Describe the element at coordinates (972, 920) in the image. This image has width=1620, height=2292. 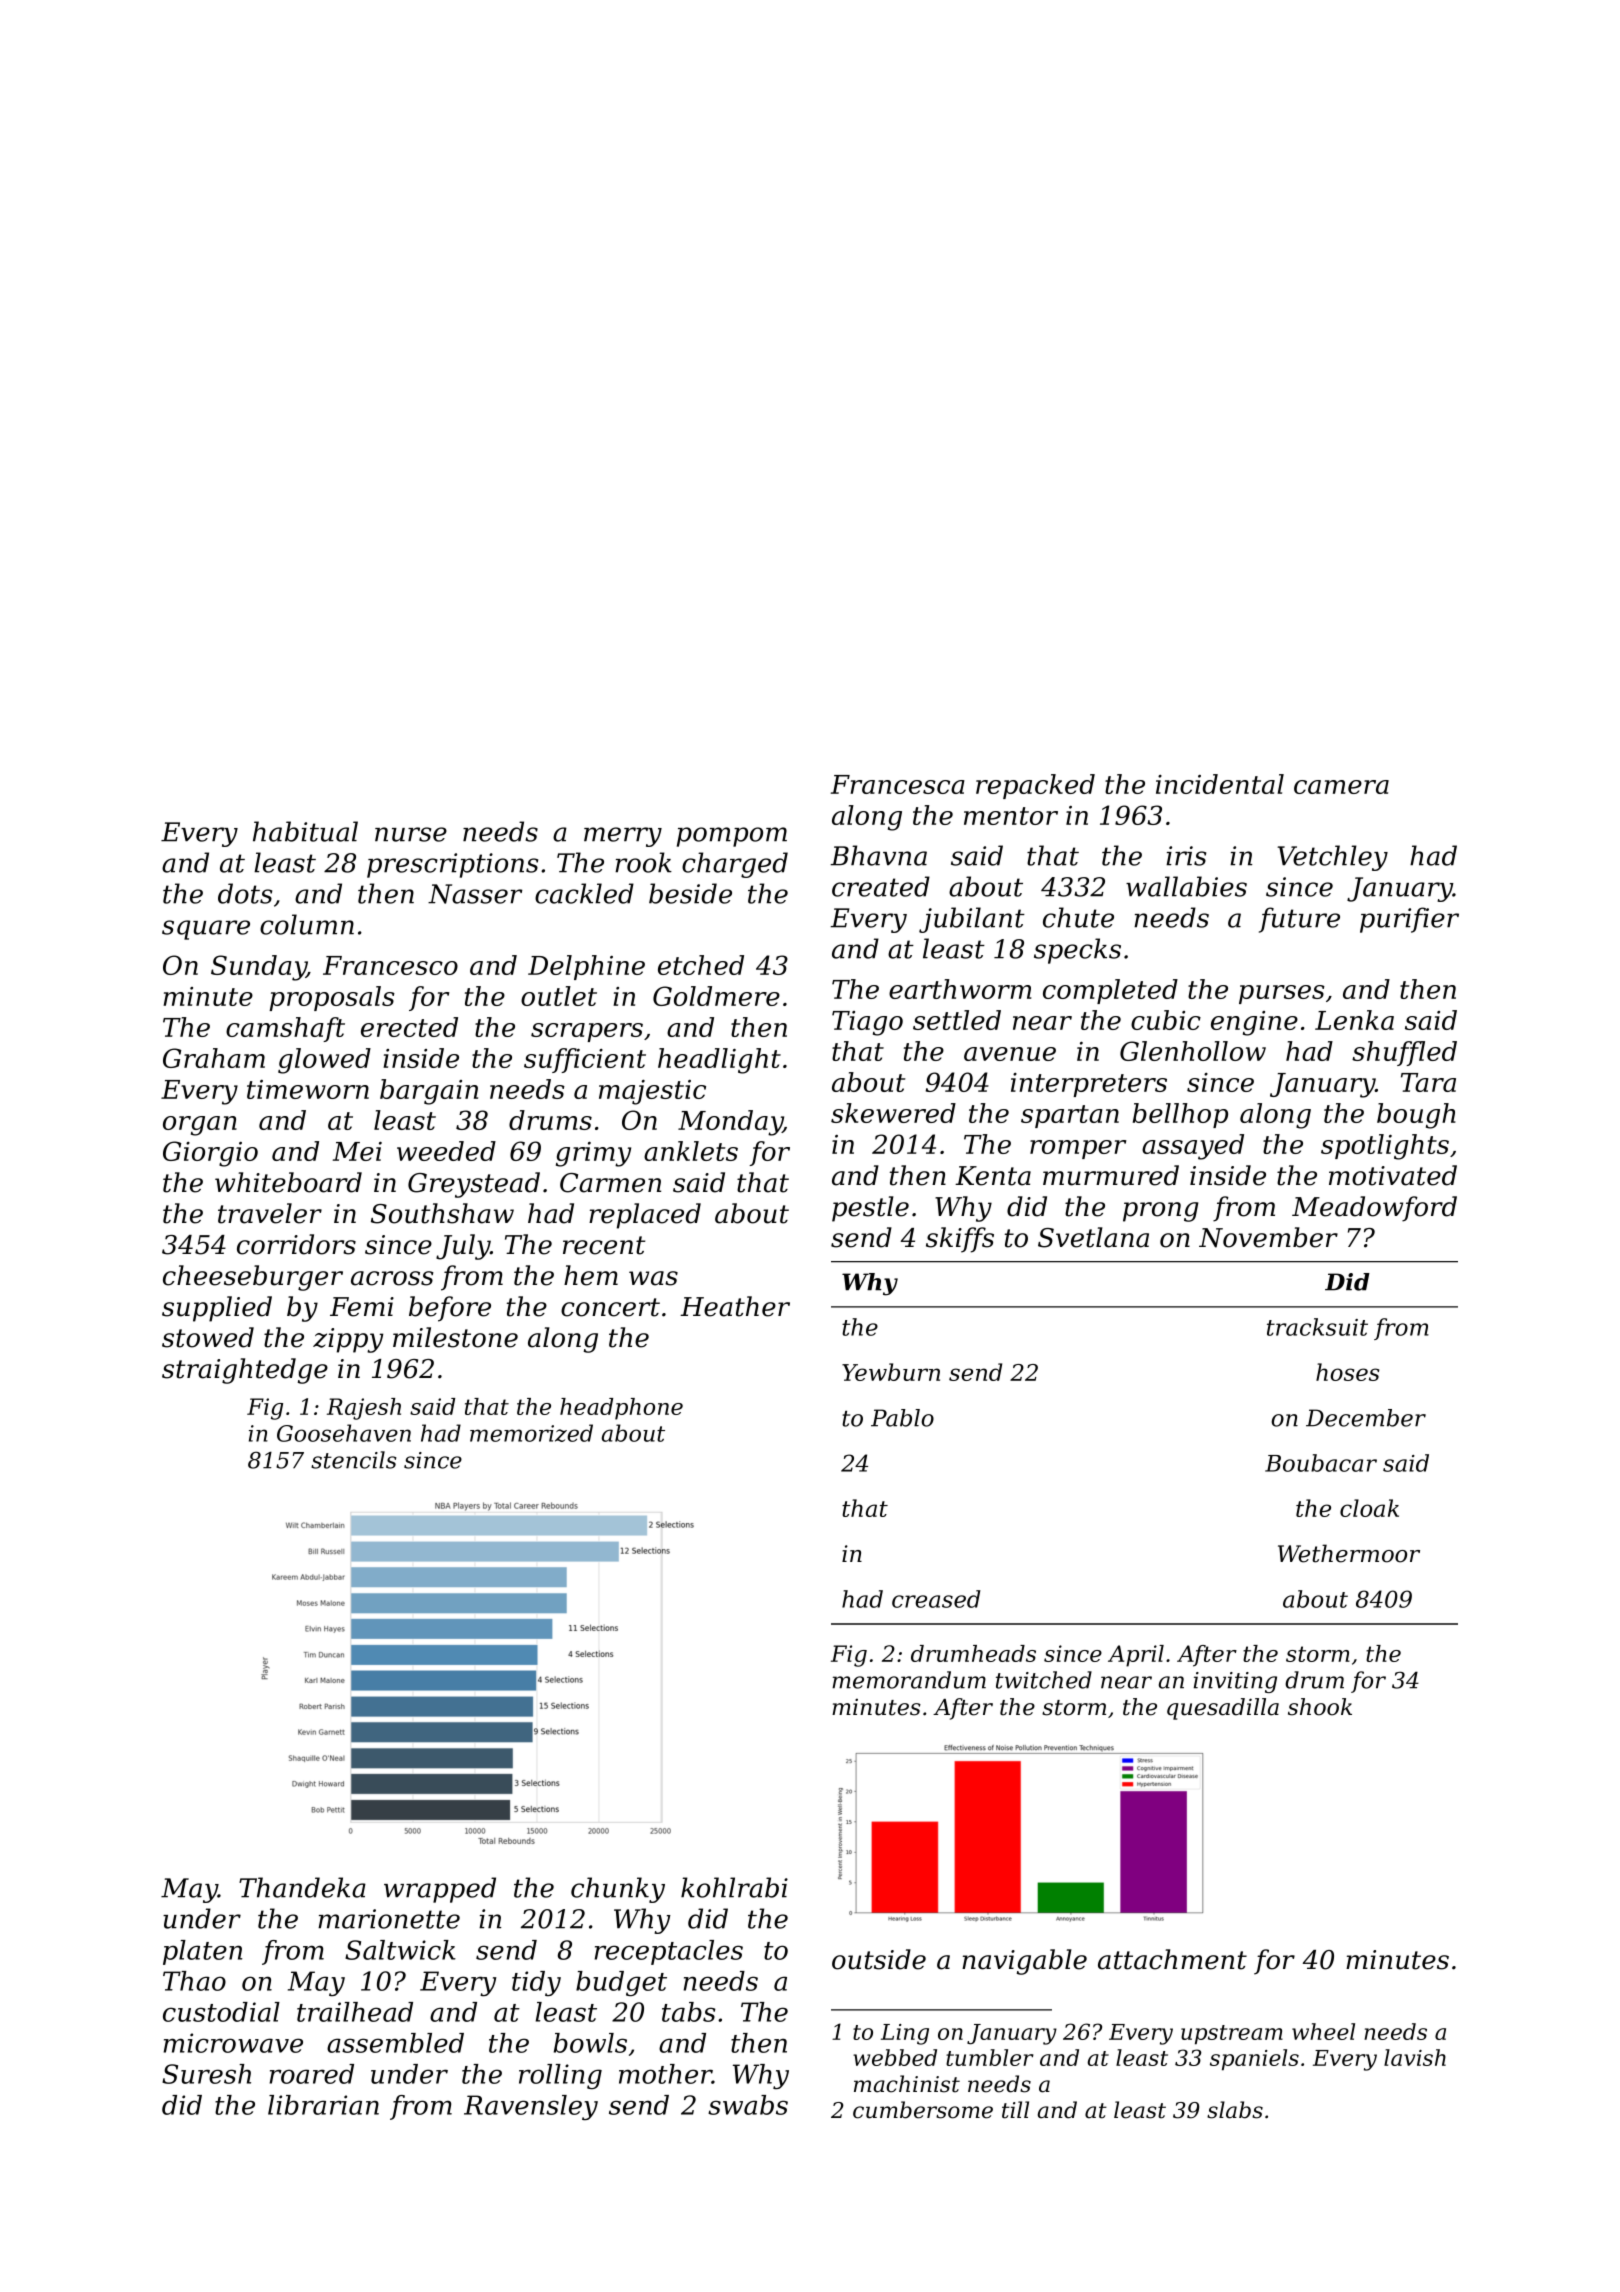
I see `jubilant` at that location.
